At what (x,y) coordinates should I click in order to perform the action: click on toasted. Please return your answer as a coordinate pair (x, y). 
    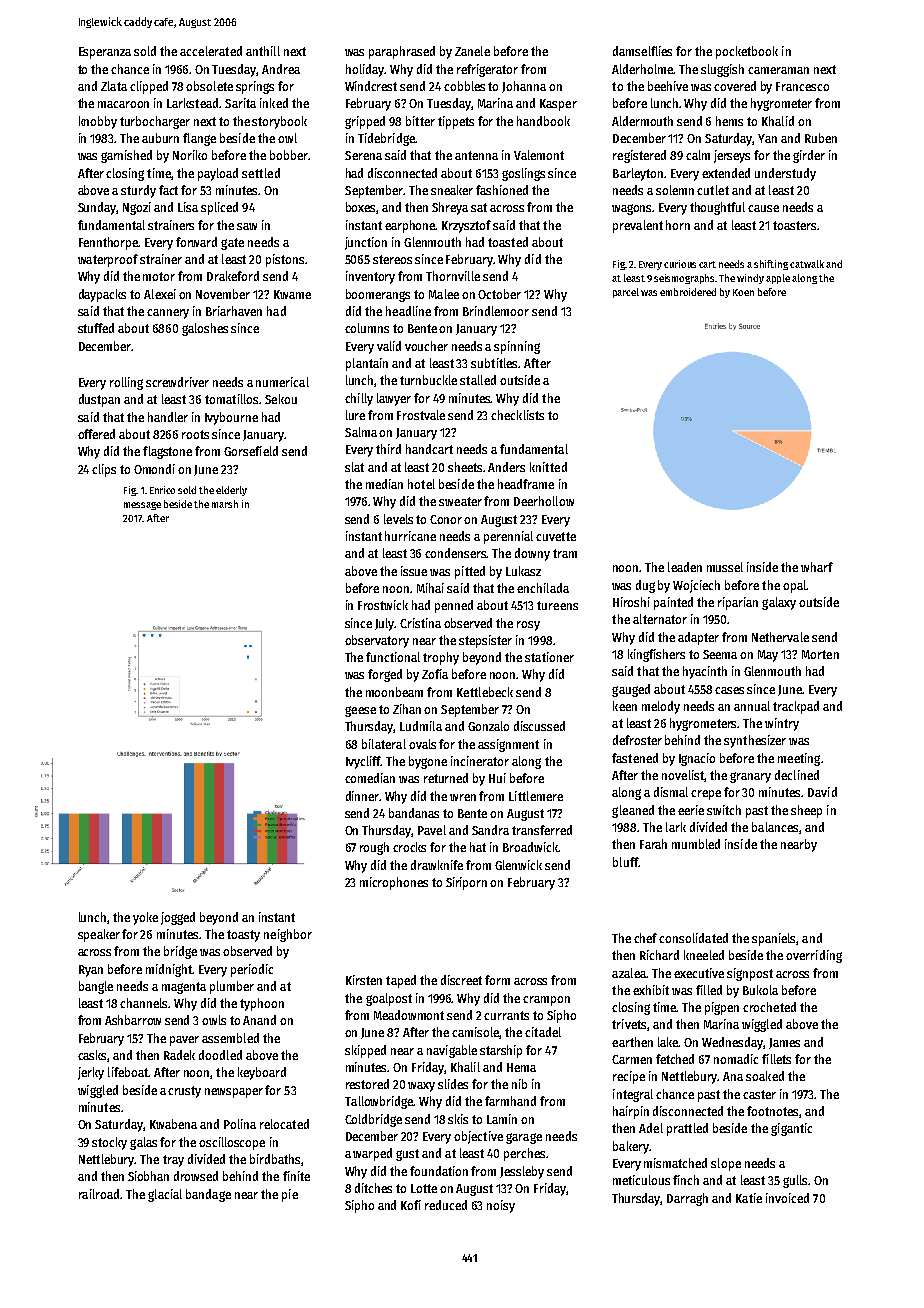
    Looking at the image, I should click on (508, 242).
